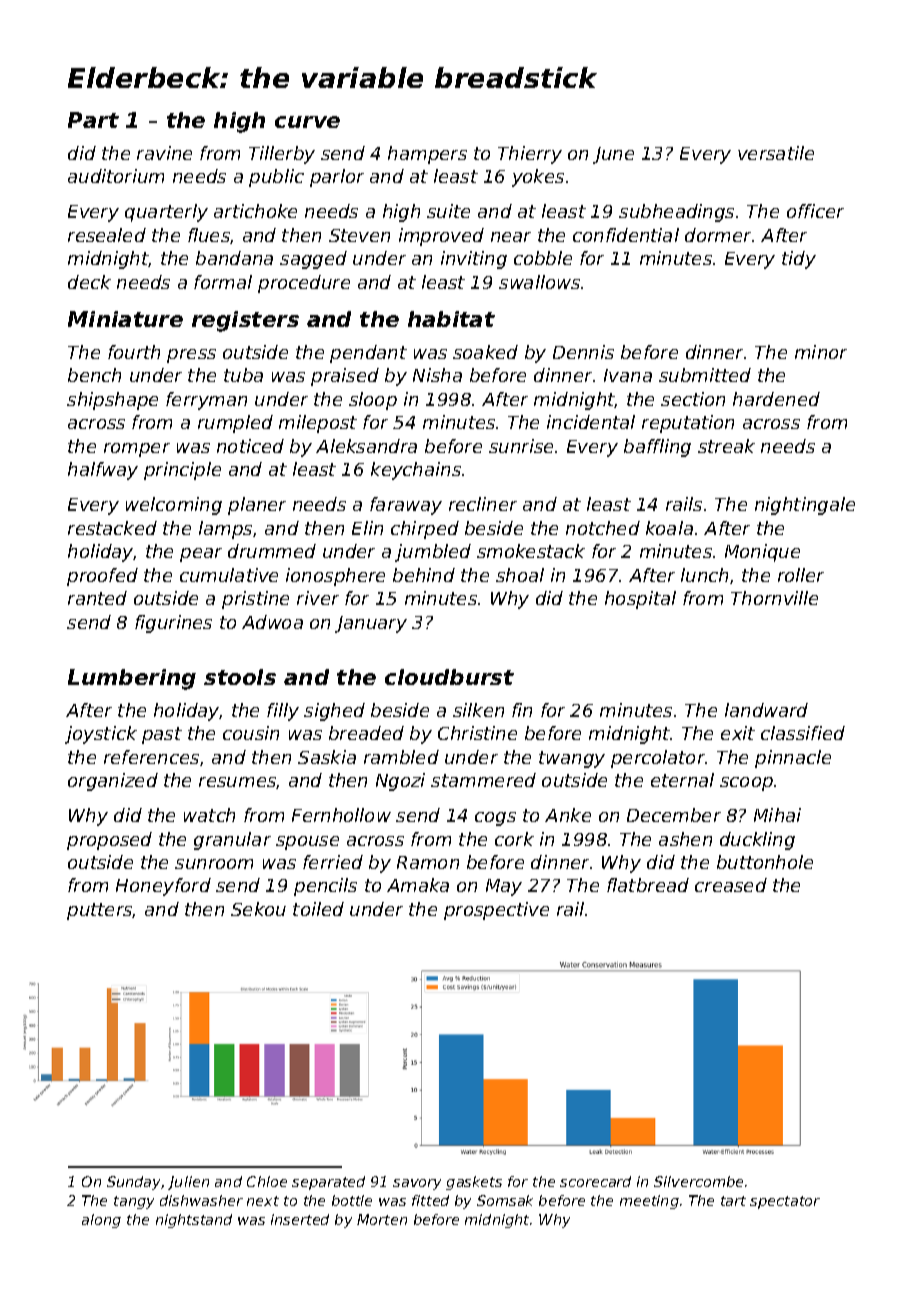  Describe the element at coordinates (496, 911) in the screenshot. I see `prospective` at that location.
